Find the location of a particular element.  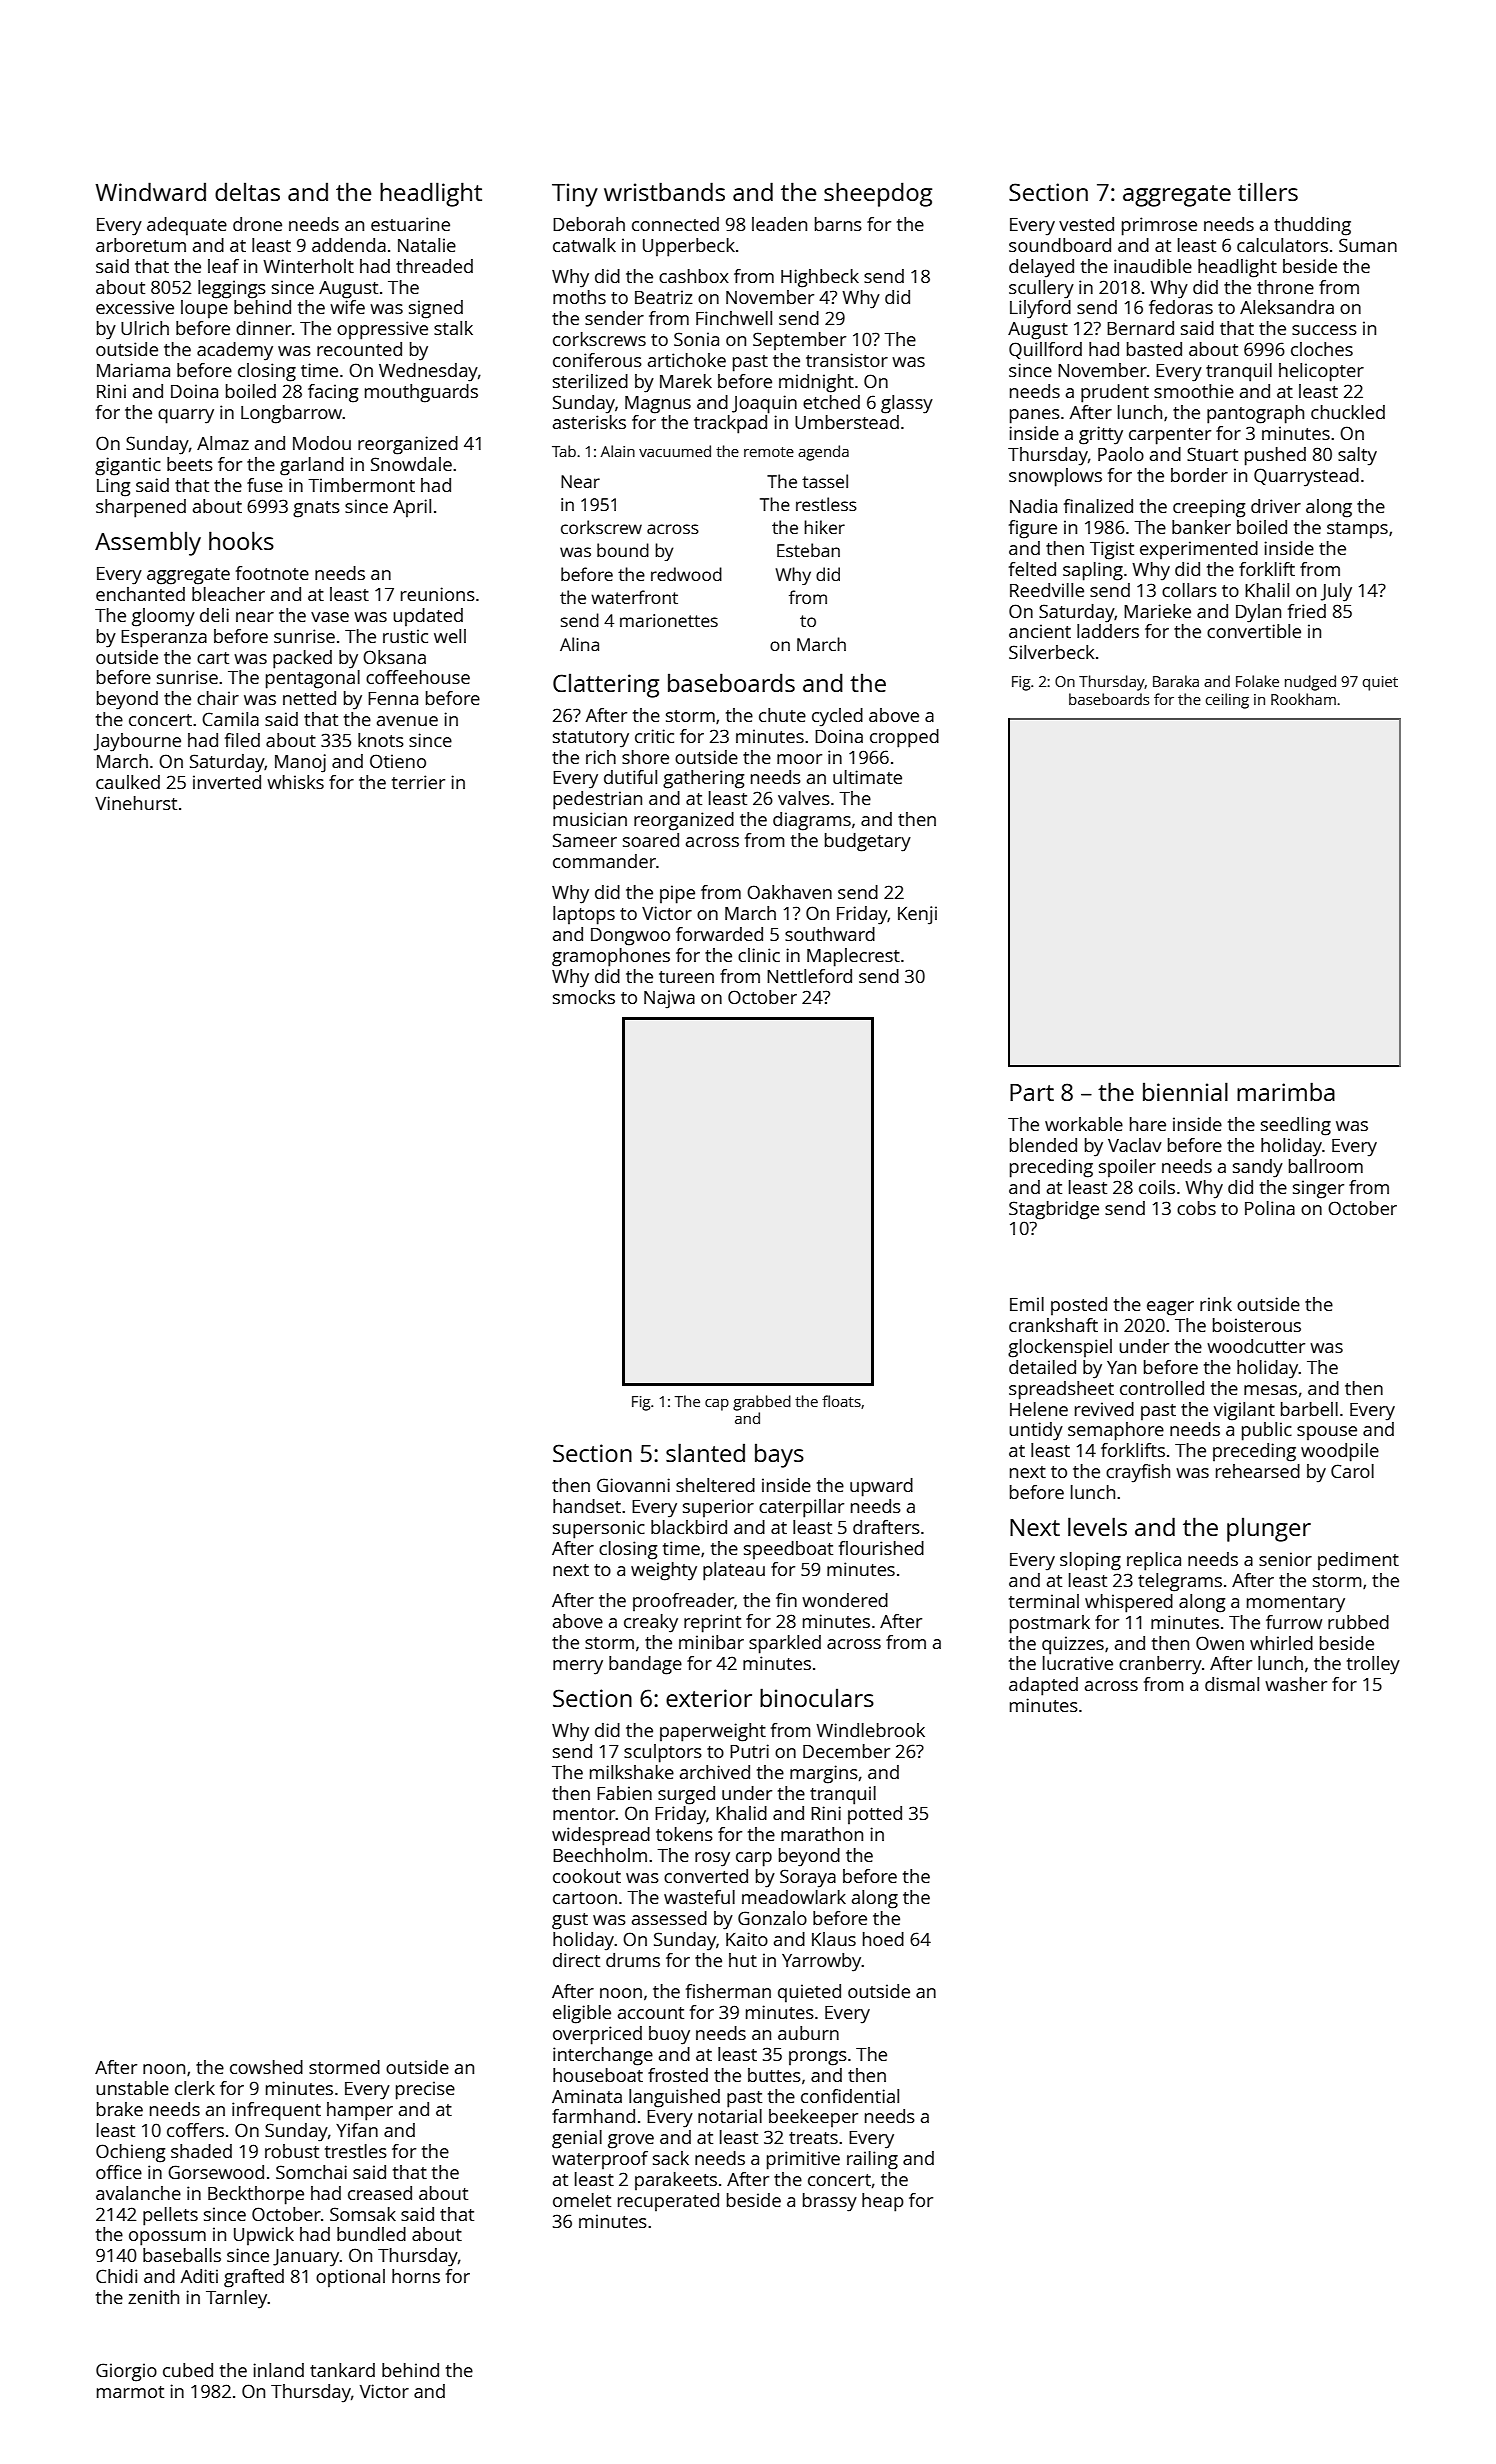

fedoras is located at coordinates (1181, 307).
